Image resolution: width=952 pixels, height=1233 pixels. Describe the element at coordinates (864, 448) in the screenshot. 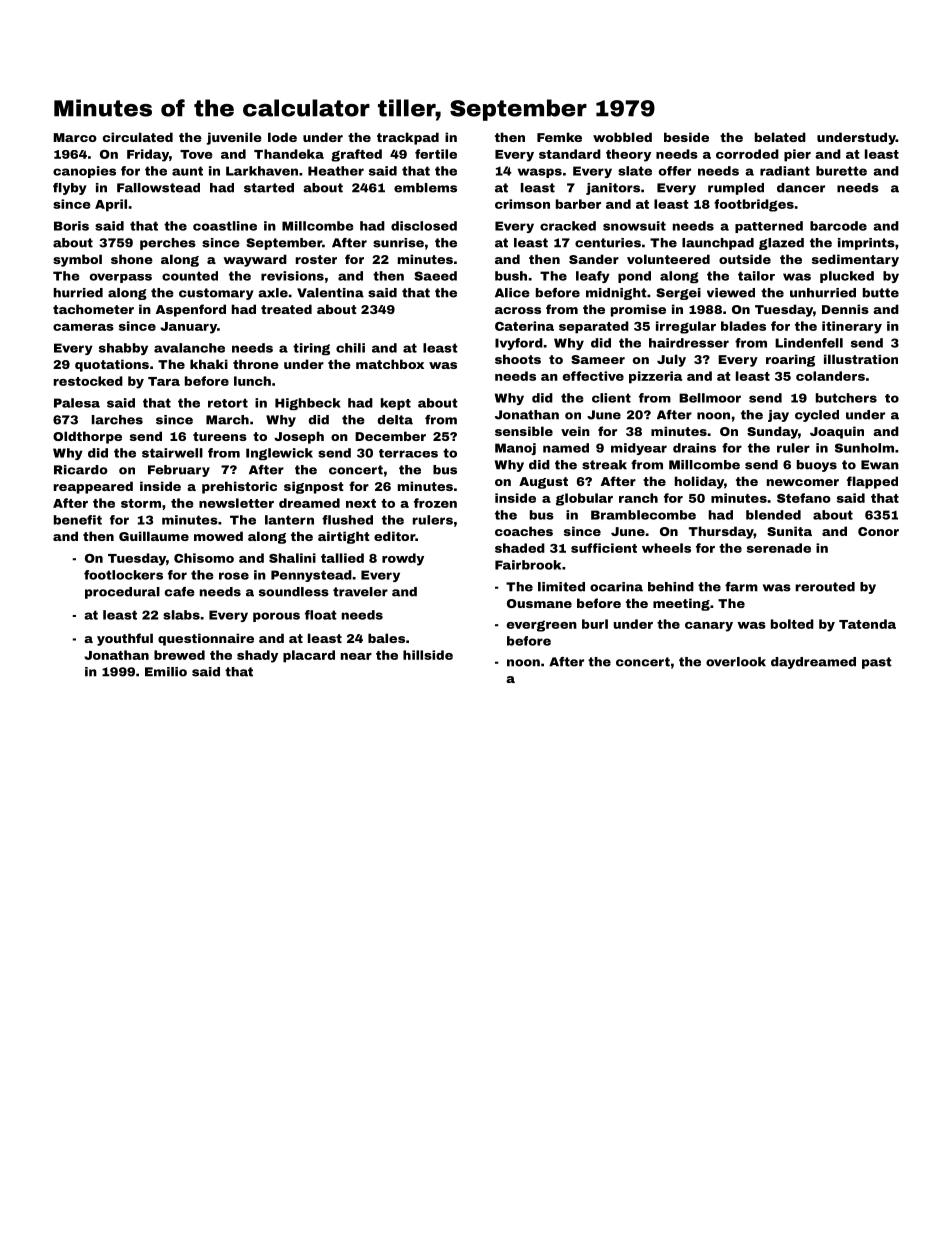

I see `Sunholm` at that location.
